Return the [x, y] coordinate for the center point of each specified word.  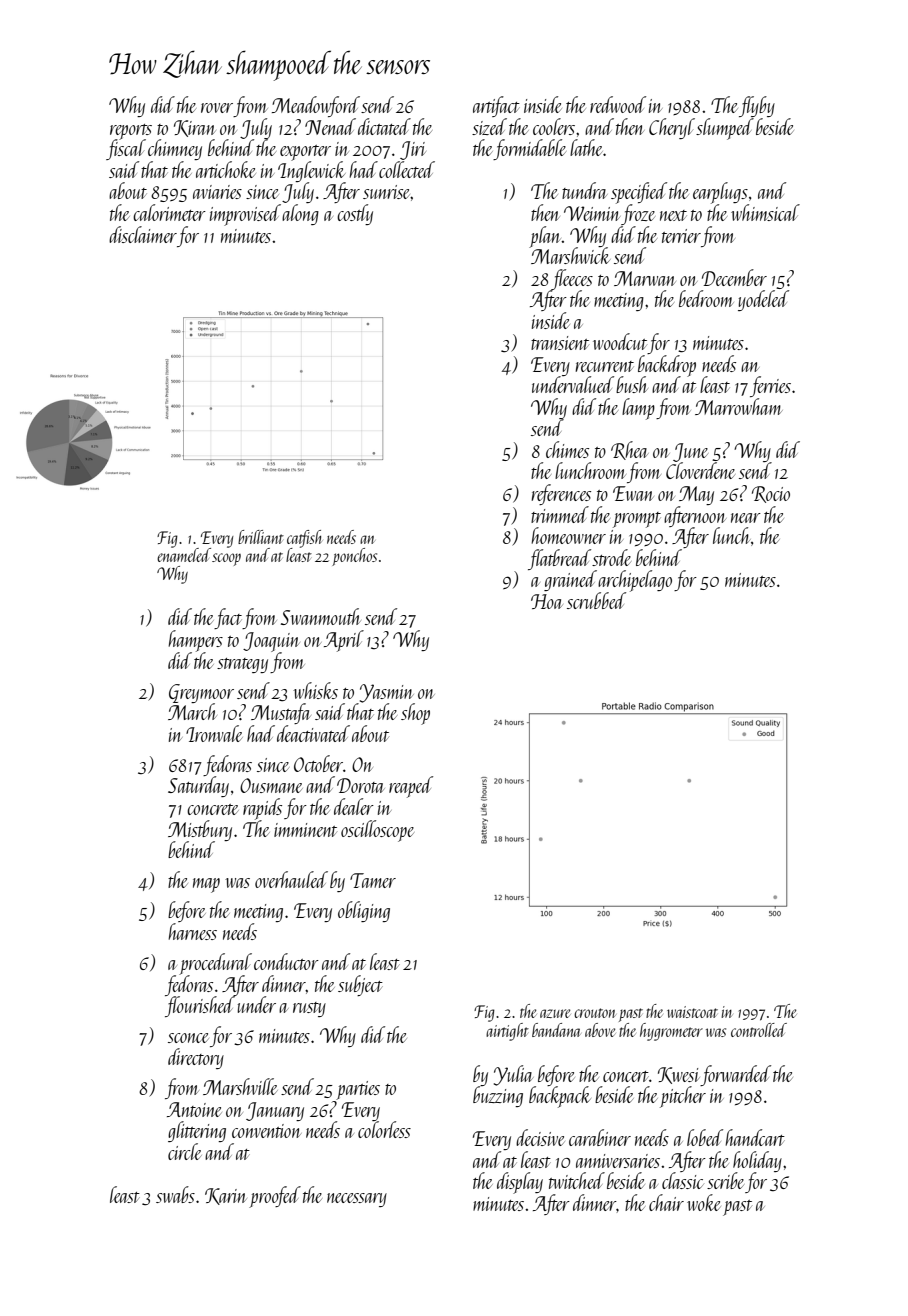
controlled [759, 1030]
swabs [175, 1194]
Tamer [373, 880]
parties [358, 1090]
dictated [384, 126]
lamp [638, 409]
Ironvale [214, 733]
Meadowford [316, 106]
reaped [411, 787]
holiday [757, 1161]
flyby [757, 106]
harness [192, 931]
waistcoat [692, 1012]
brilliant [261, 537]
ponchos [354, 557]
